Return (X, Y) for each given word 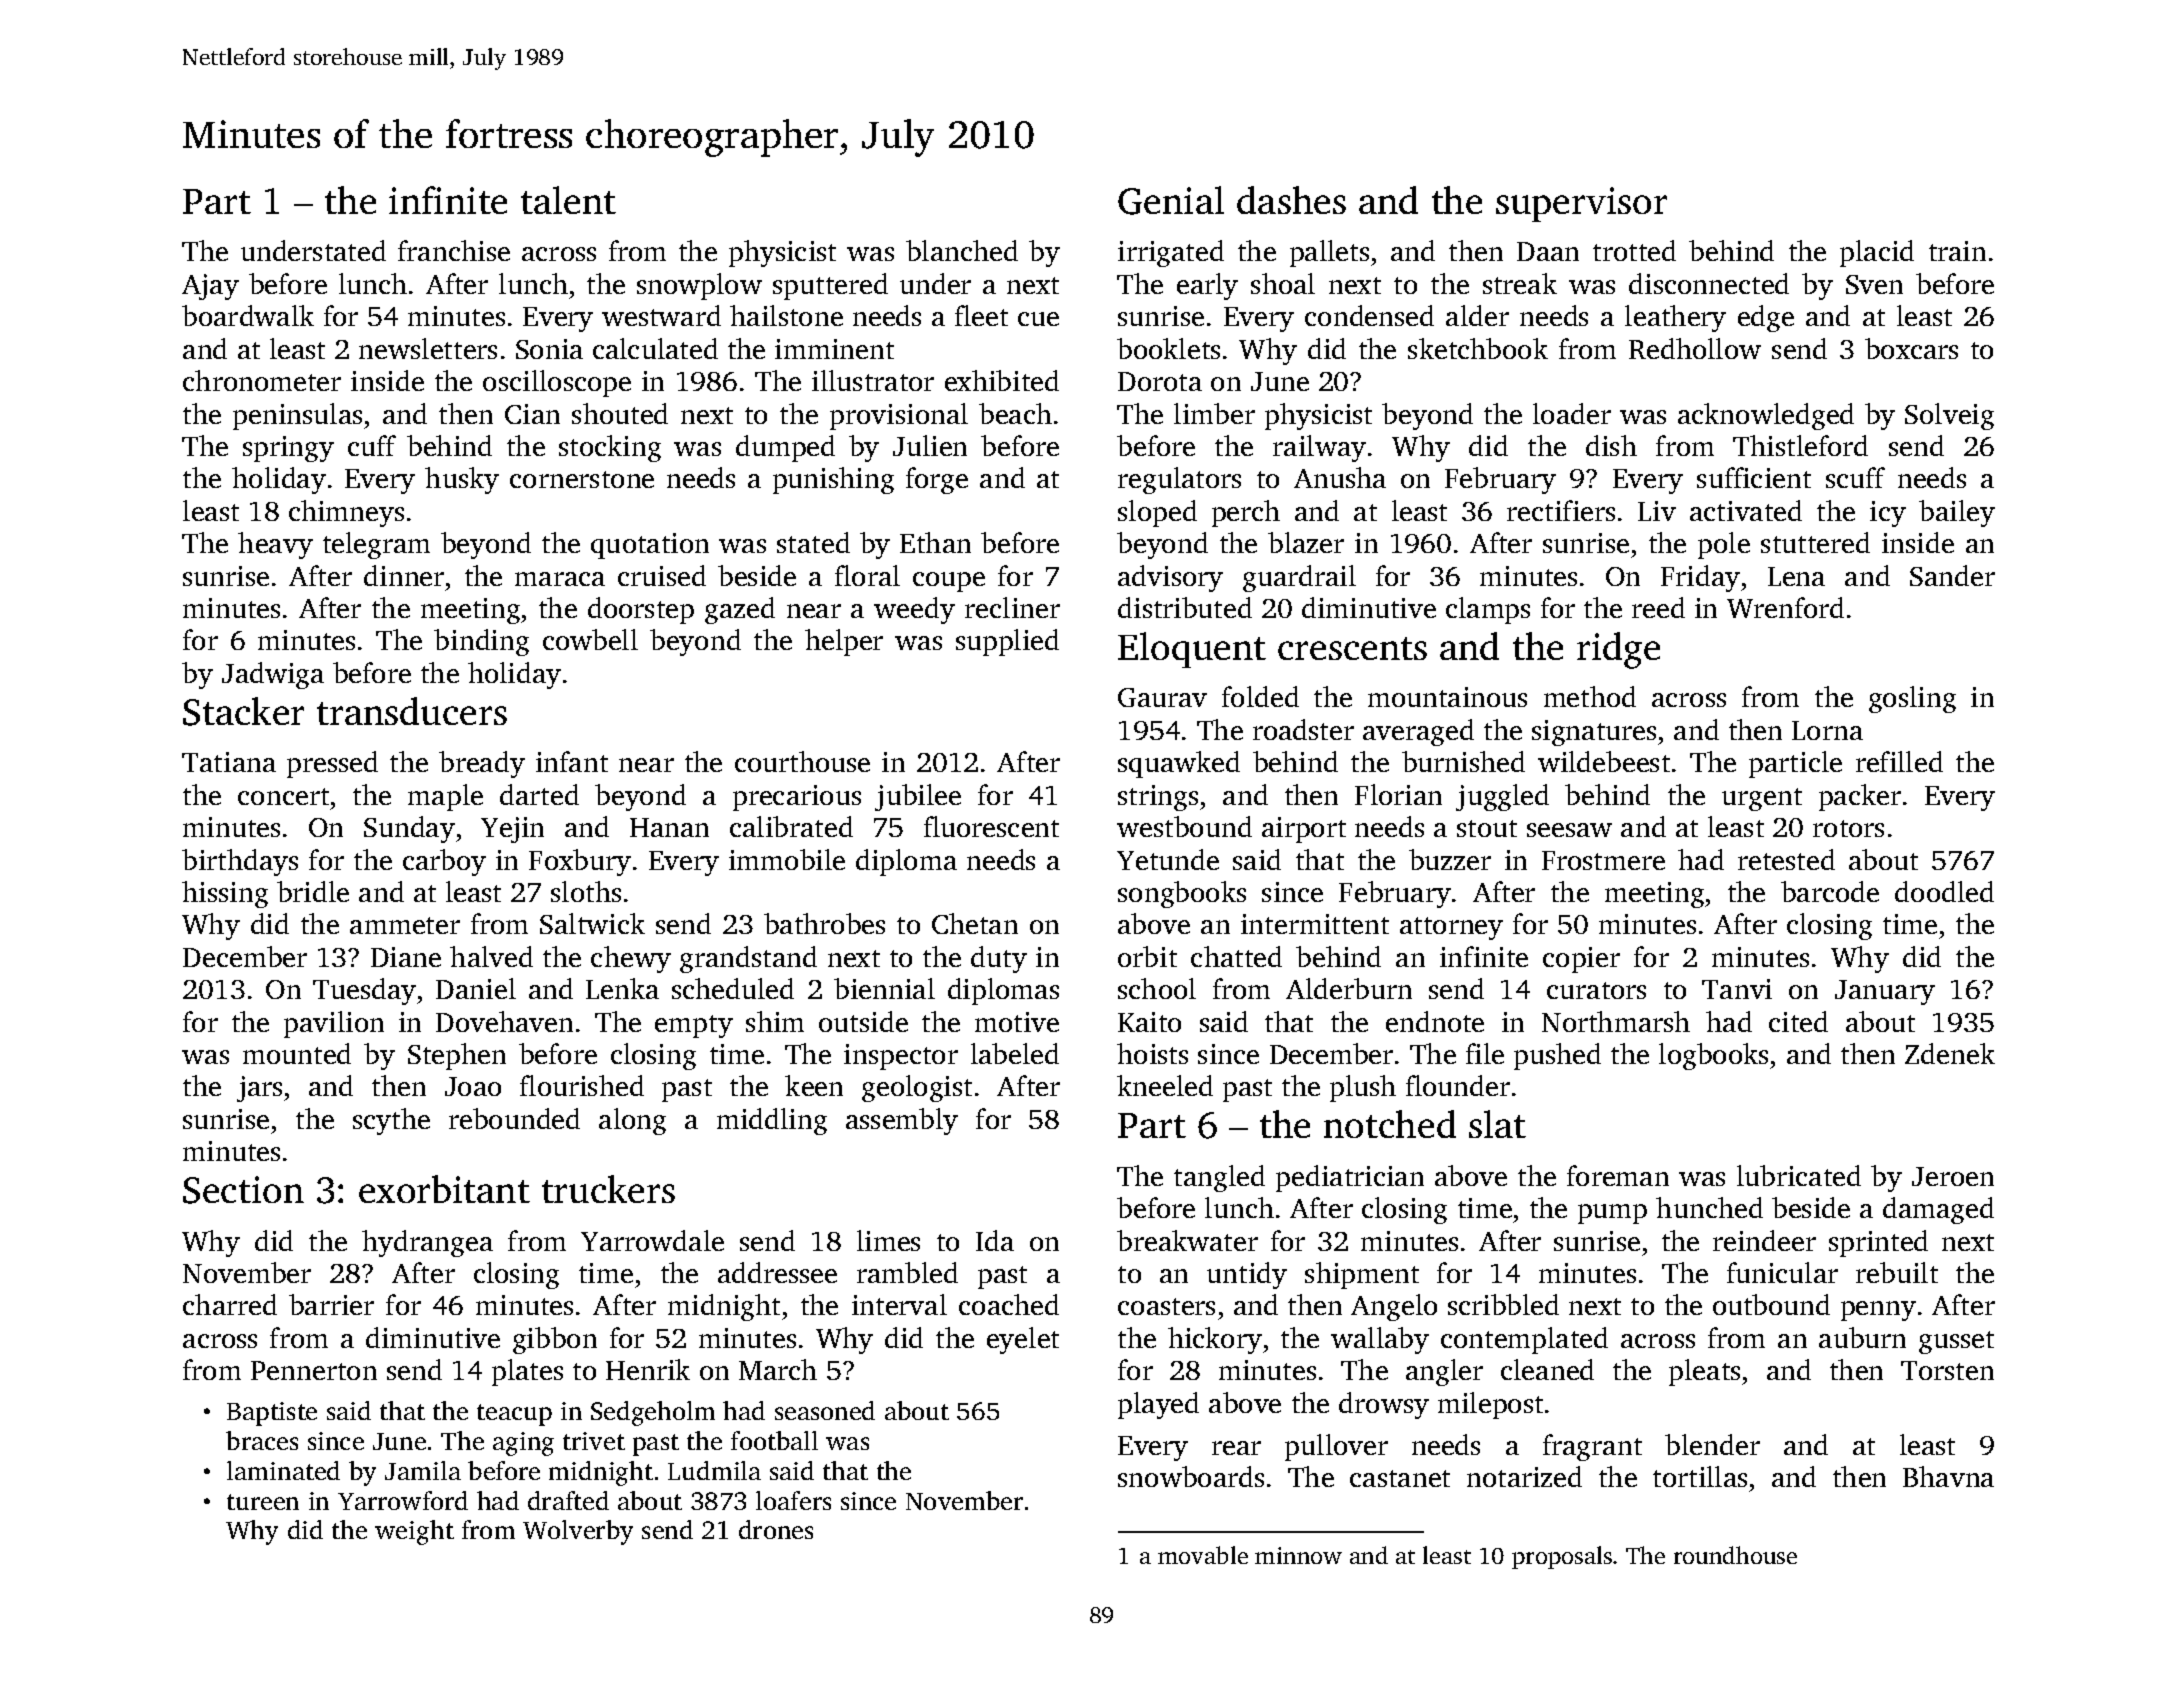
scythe (391, 1121)
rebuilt (1897, 1272)
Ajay (210, 287)
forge (937, 480)
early (1207, 286)
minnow (1298, 1555)
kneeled (1165, 1085)
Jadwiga (273, 675)
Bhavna (1948, 1476)
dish (1611, 445)
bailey (1957, 513)
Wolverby (578, 1532)
